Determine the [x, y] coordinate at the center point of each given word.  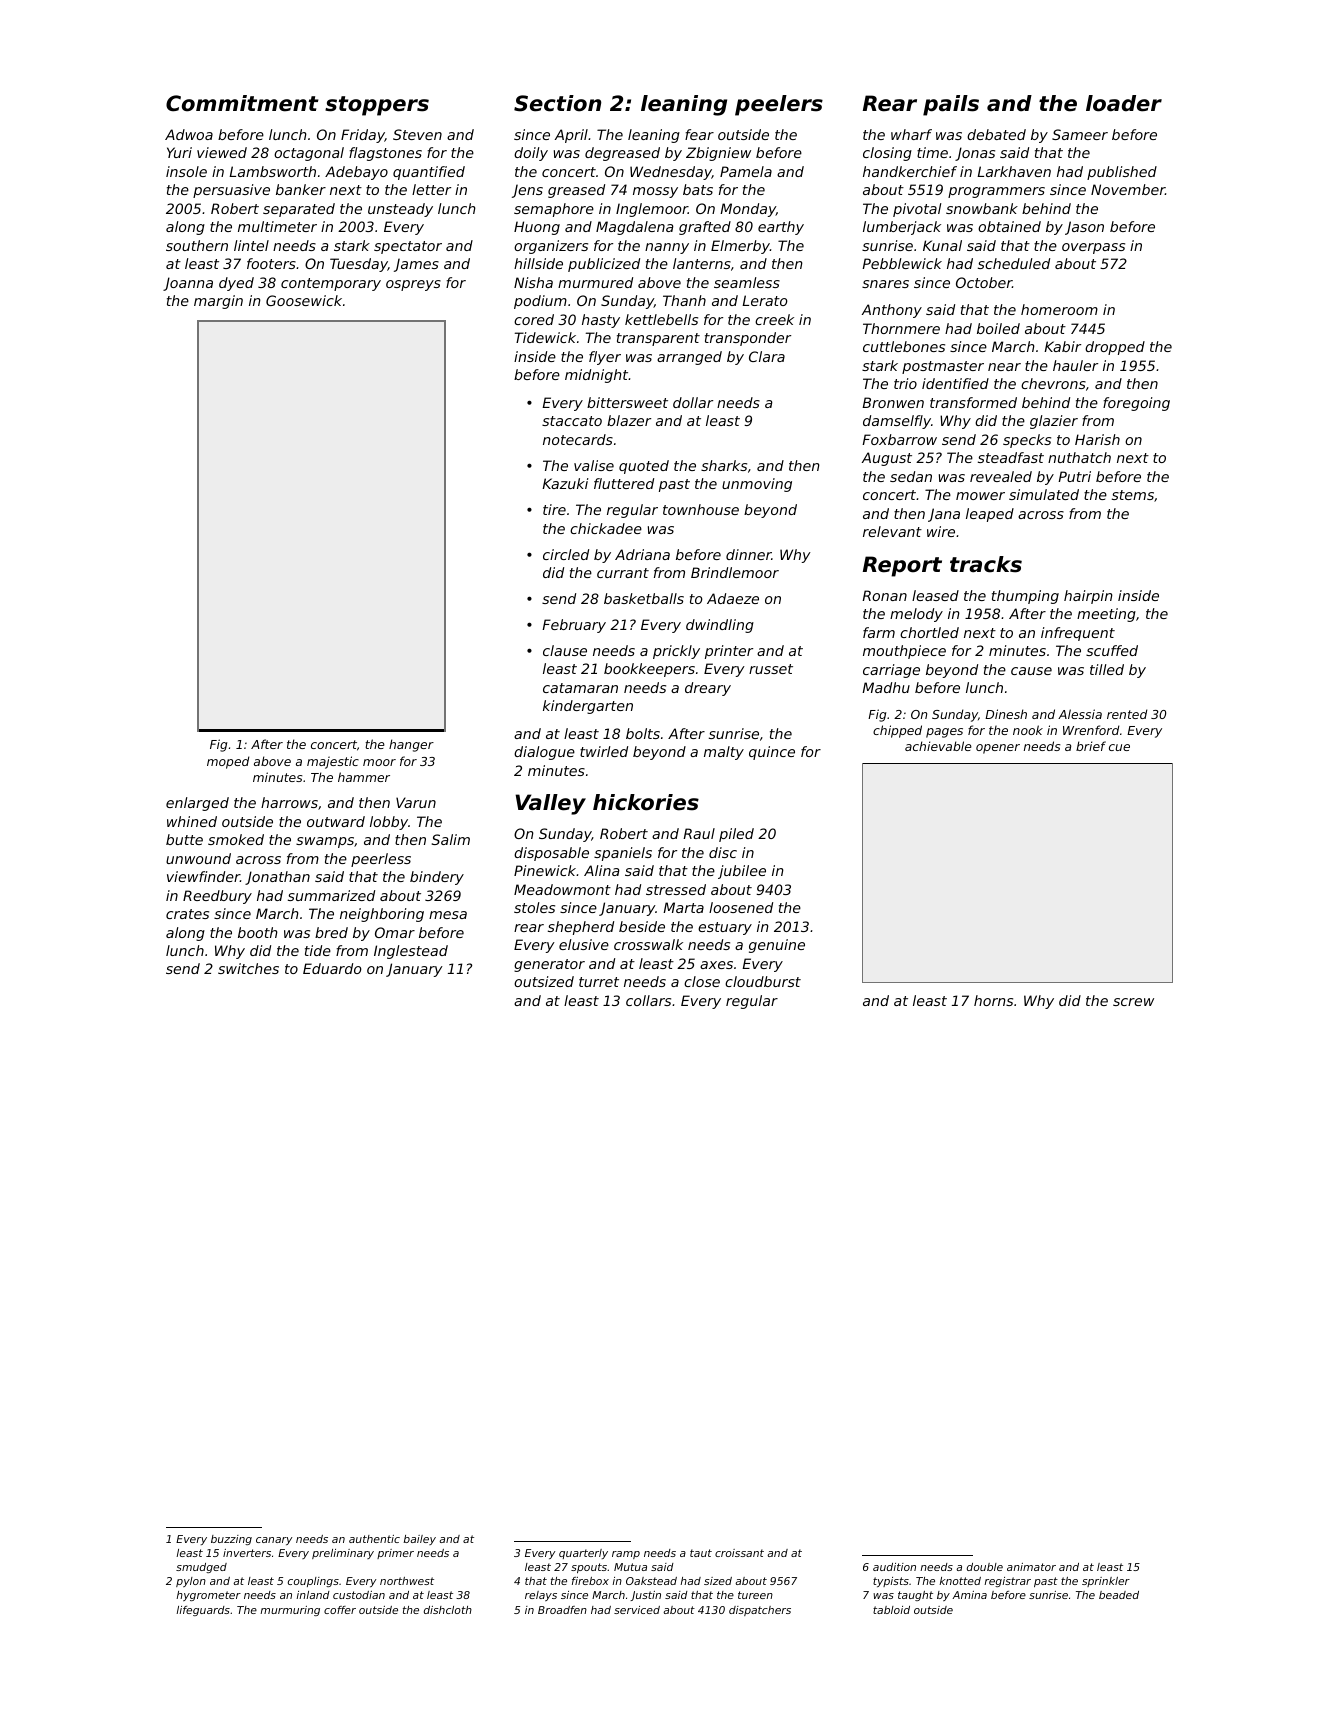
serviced [637, 1610]
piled [736, 835]
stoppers [377, 106]
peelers [779, 105]
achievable [938, 746]
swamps [325, 842]
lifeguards [203, 1611]
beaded [1119, 1595]
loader [1124, 103]
